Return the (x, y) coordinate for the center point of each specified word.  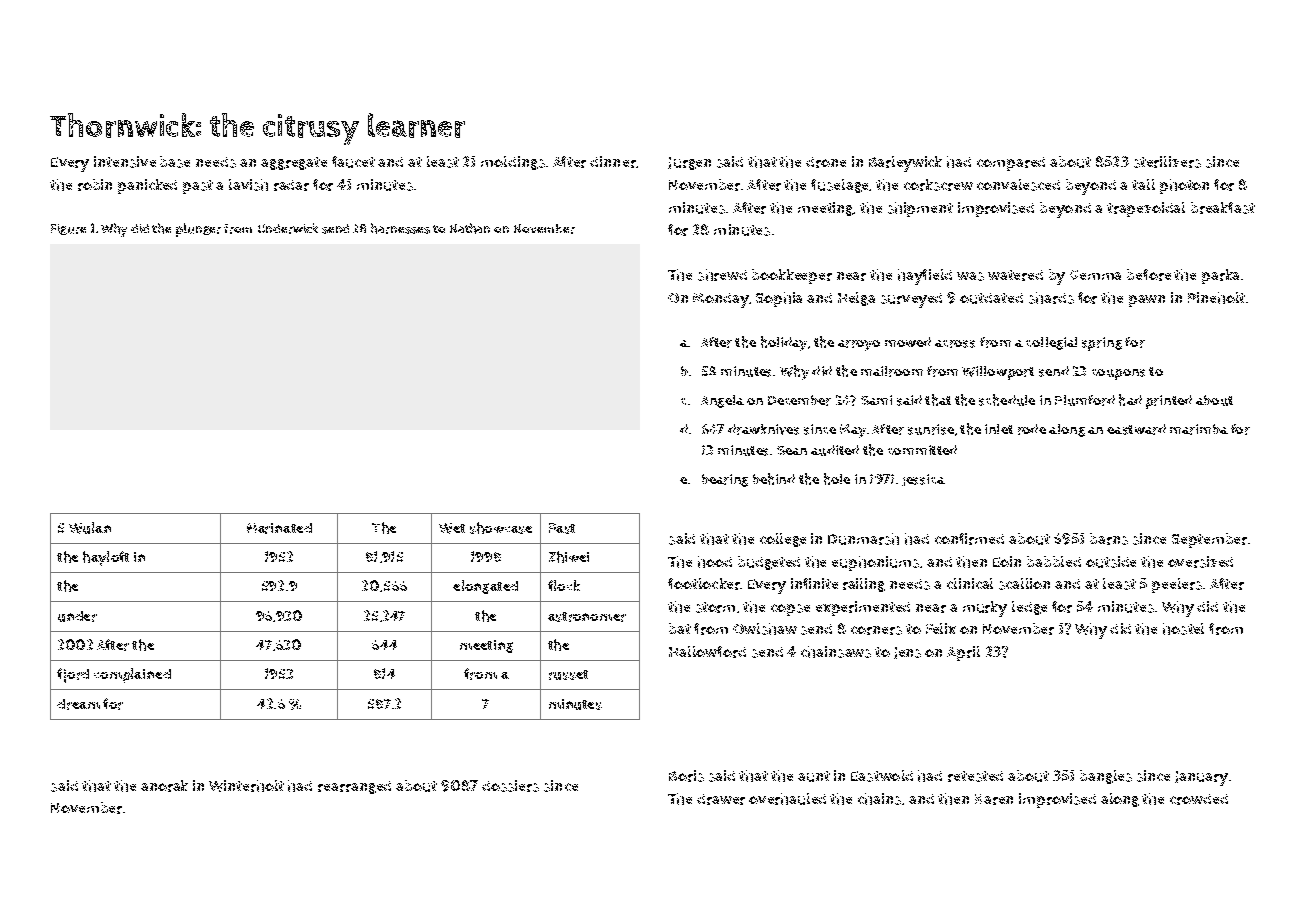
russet (568, 675)
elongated (485, 587)
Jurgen (689, 163)
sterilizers (1167, 162)
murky (985, 609)
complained (132, 675)
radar (291, 185)
